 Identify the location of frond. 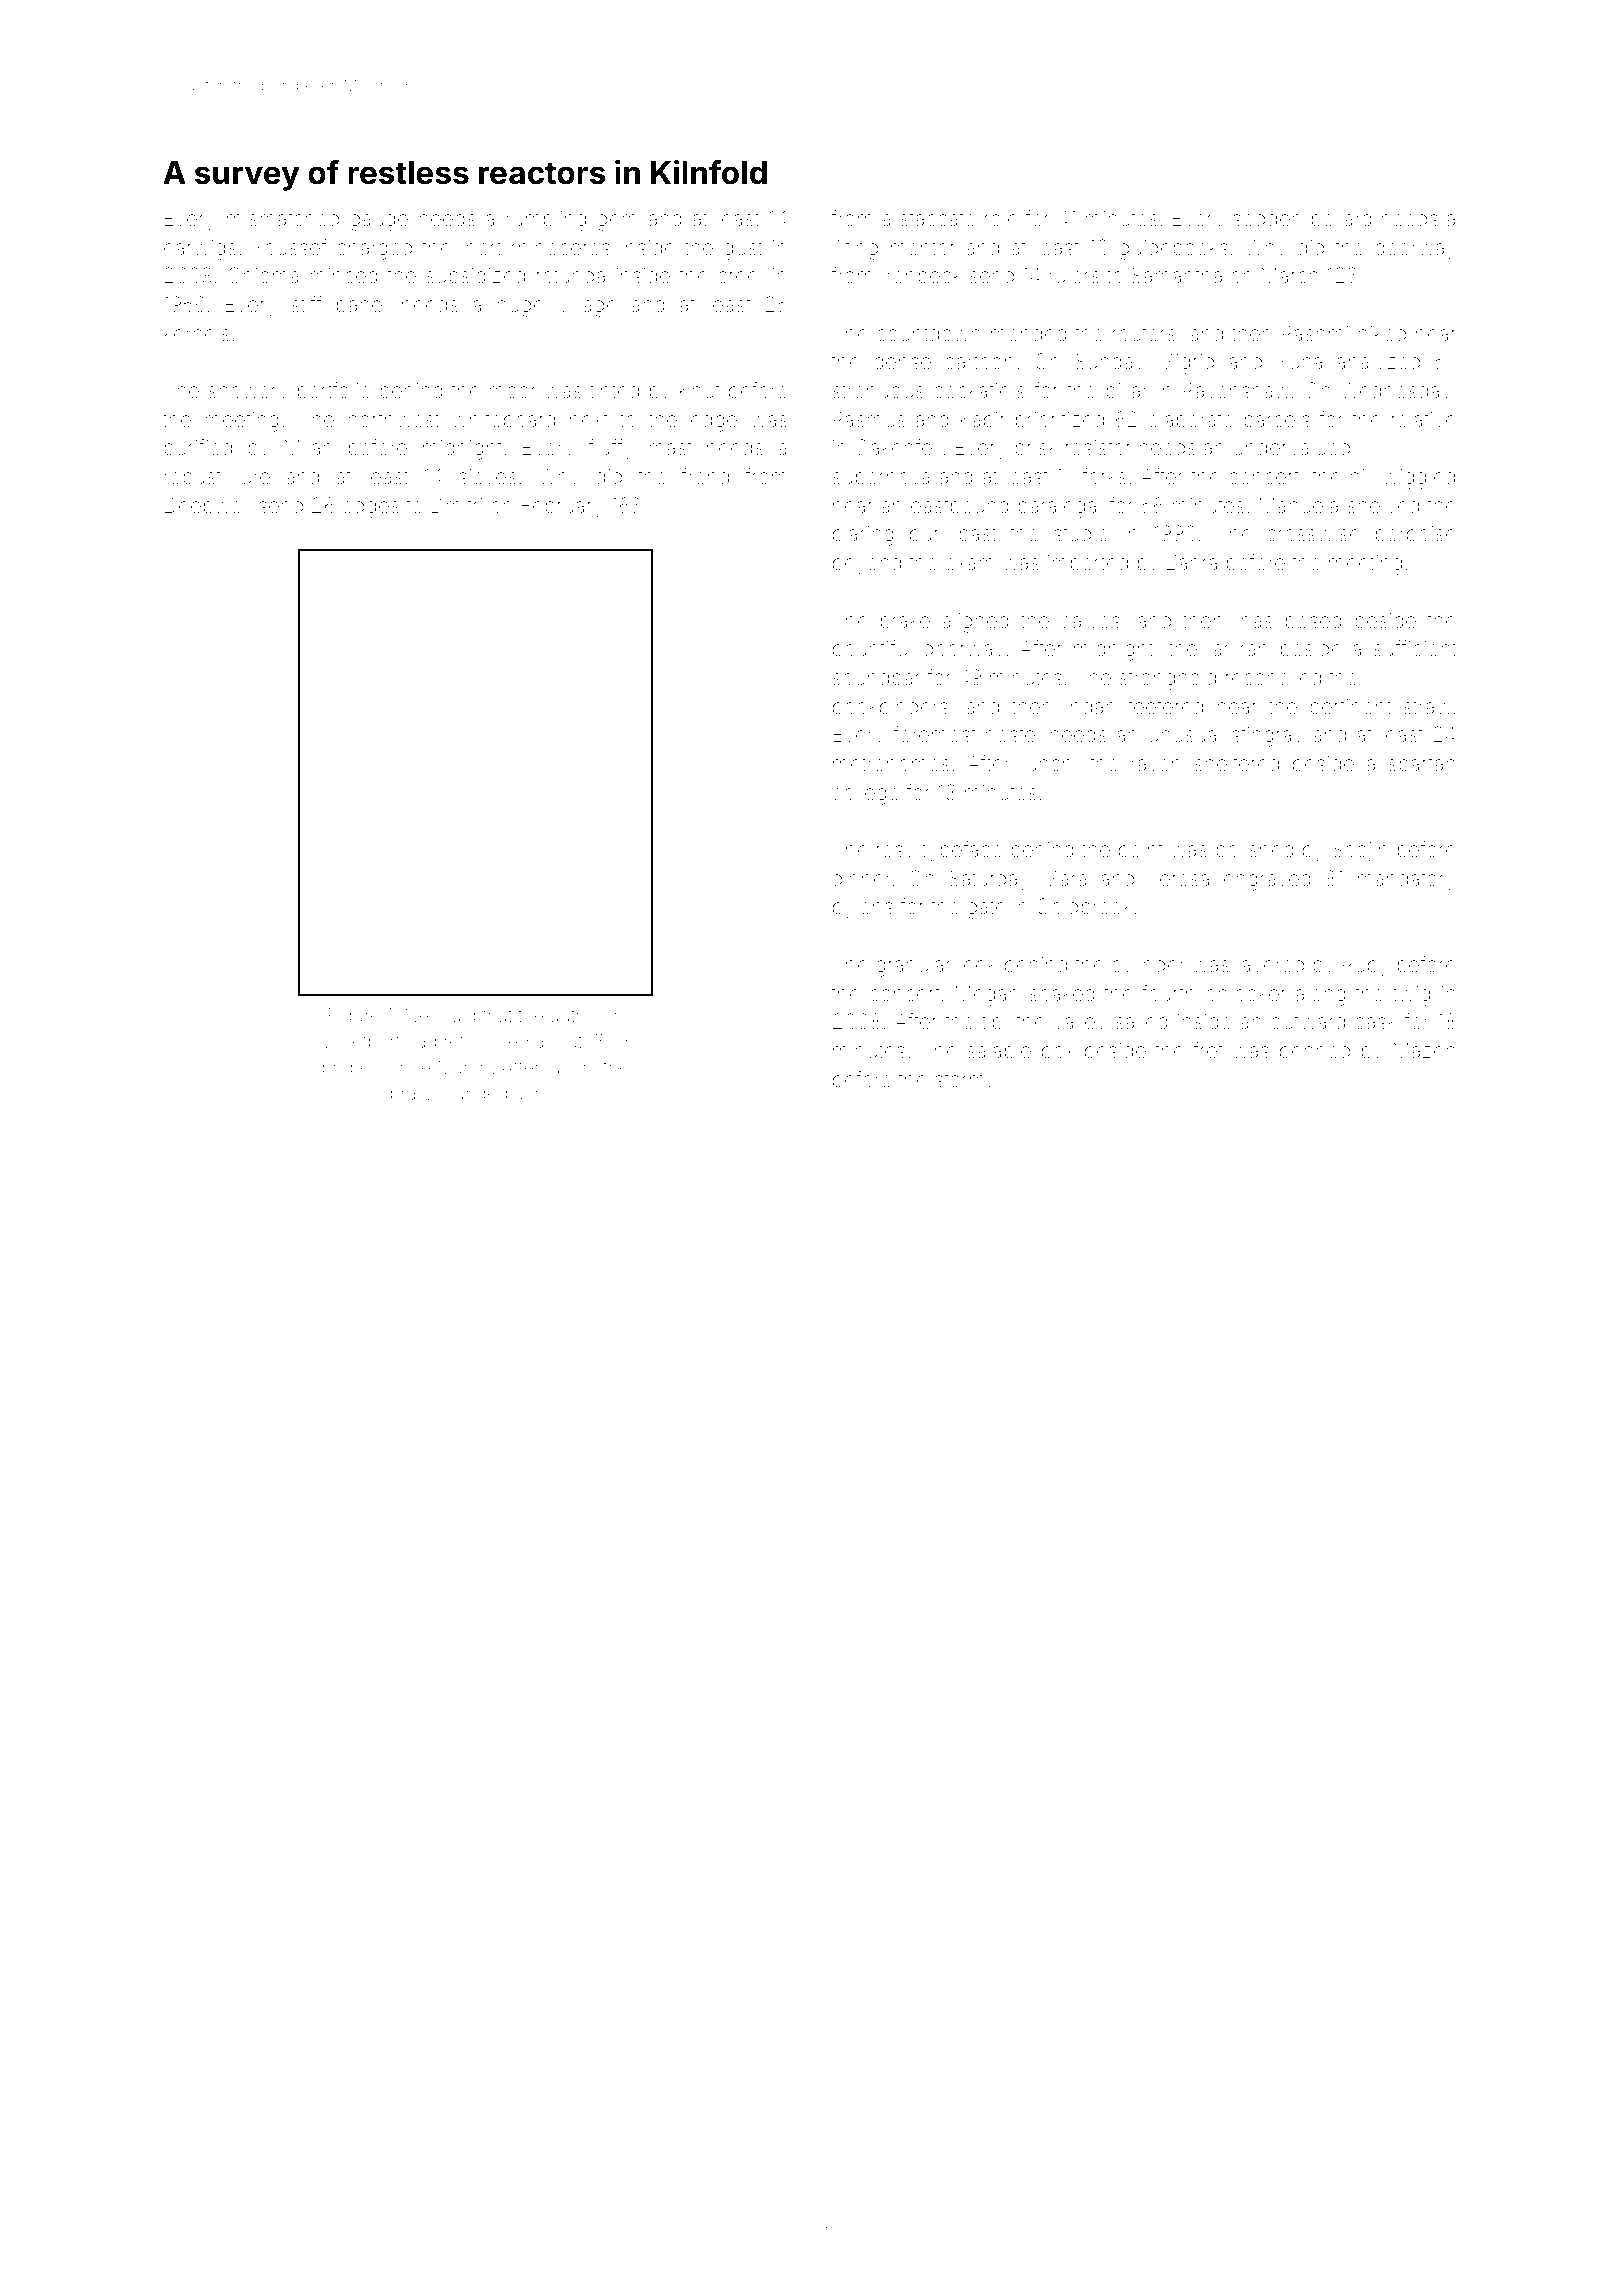
(705, 476).
